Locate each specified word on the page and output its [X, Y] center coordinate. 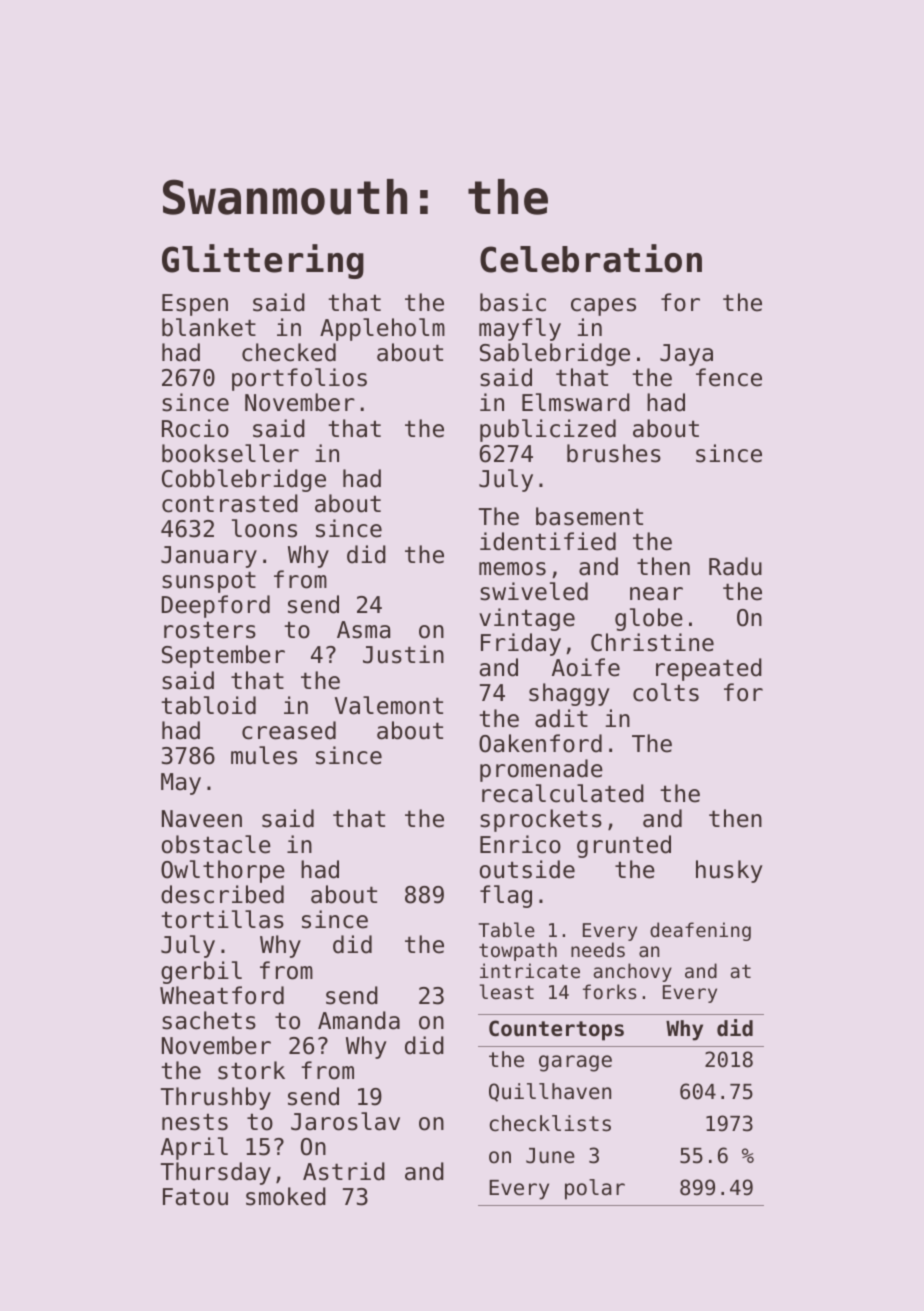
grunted [624, 846]
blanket [209, 327]
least [507, 991]
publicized [548, 430]
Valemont [389, 705]
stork [251, 1070]
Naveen [202, 819]
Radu [735, 566]
